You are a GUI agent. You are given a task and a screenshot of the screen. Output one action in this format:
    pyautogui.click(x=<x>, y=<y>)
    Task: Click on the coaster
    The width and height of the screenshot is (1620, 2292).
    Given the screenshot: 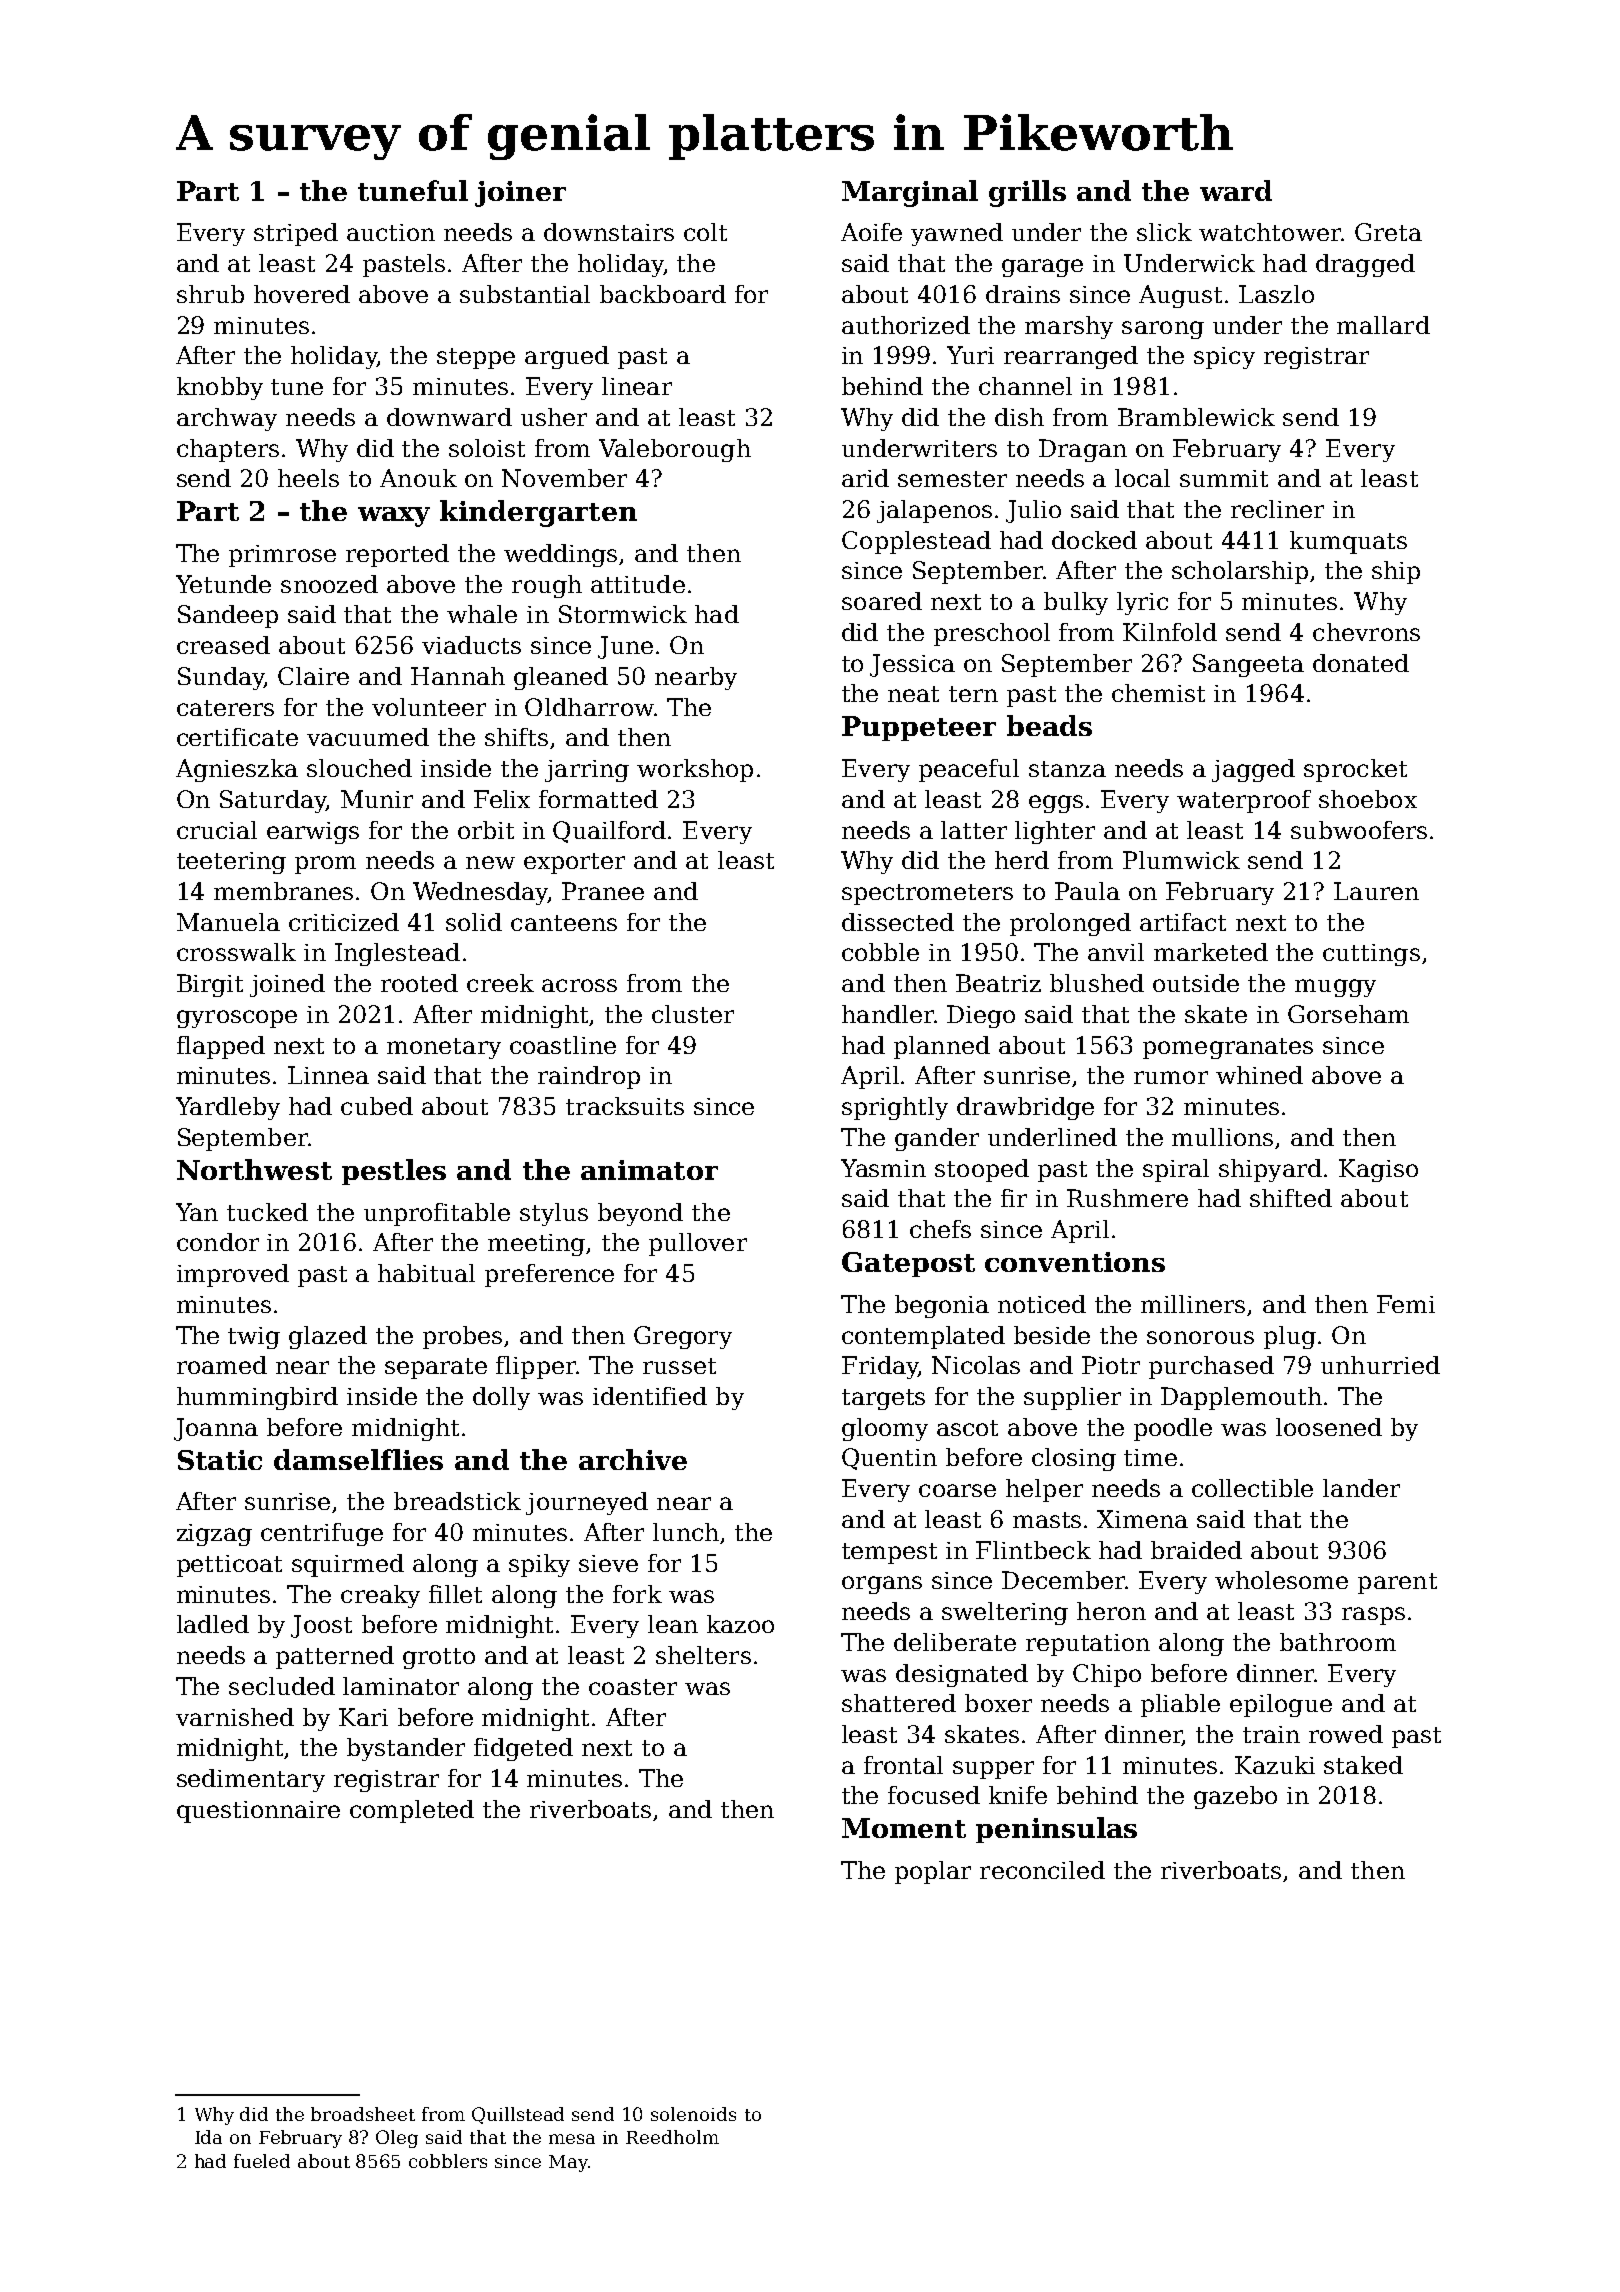 What is the action you would take?
    pyautogui.click(x=633, y=1687)
